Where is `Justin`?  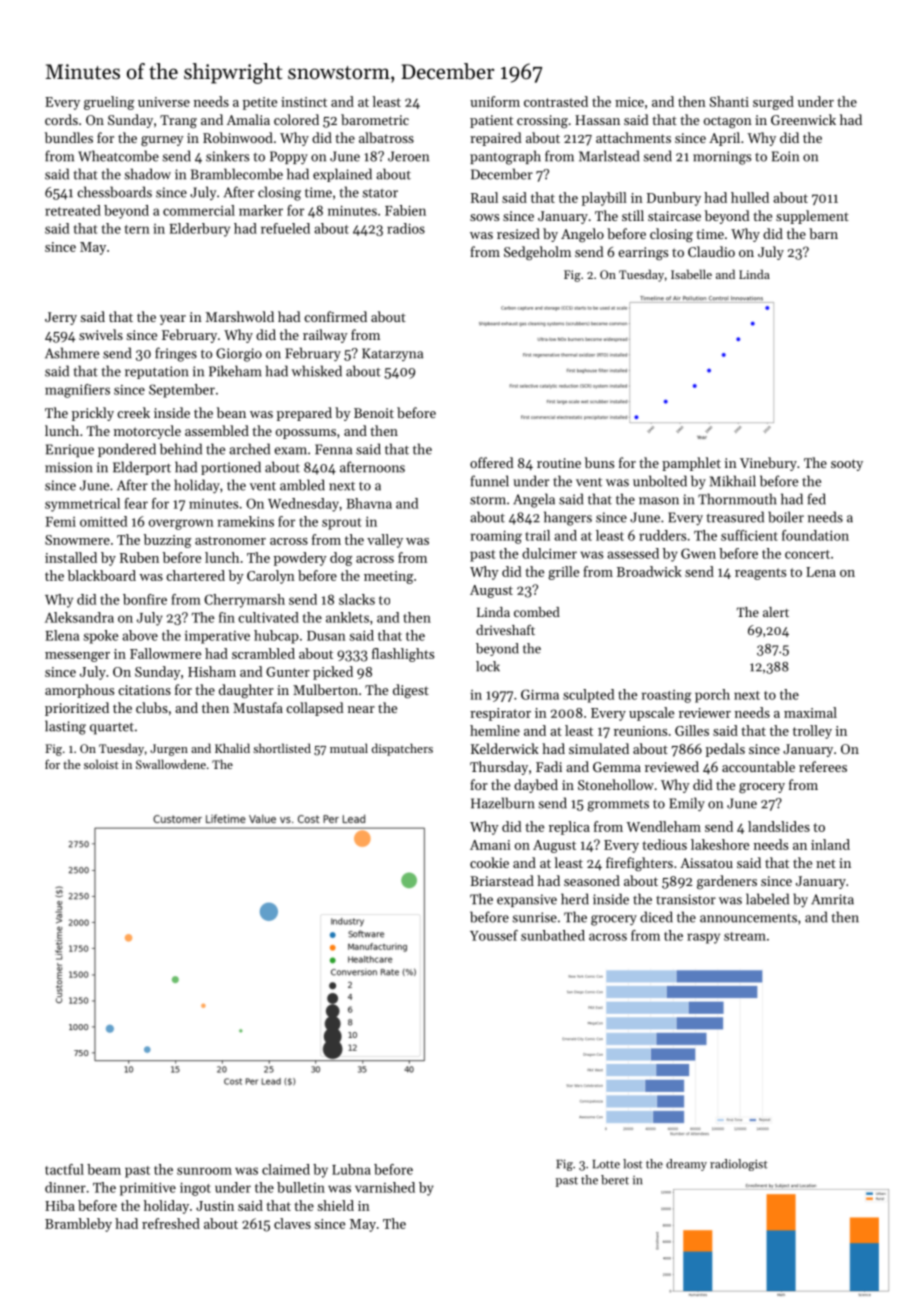 Justin is located at coordinates (215, 1206).
